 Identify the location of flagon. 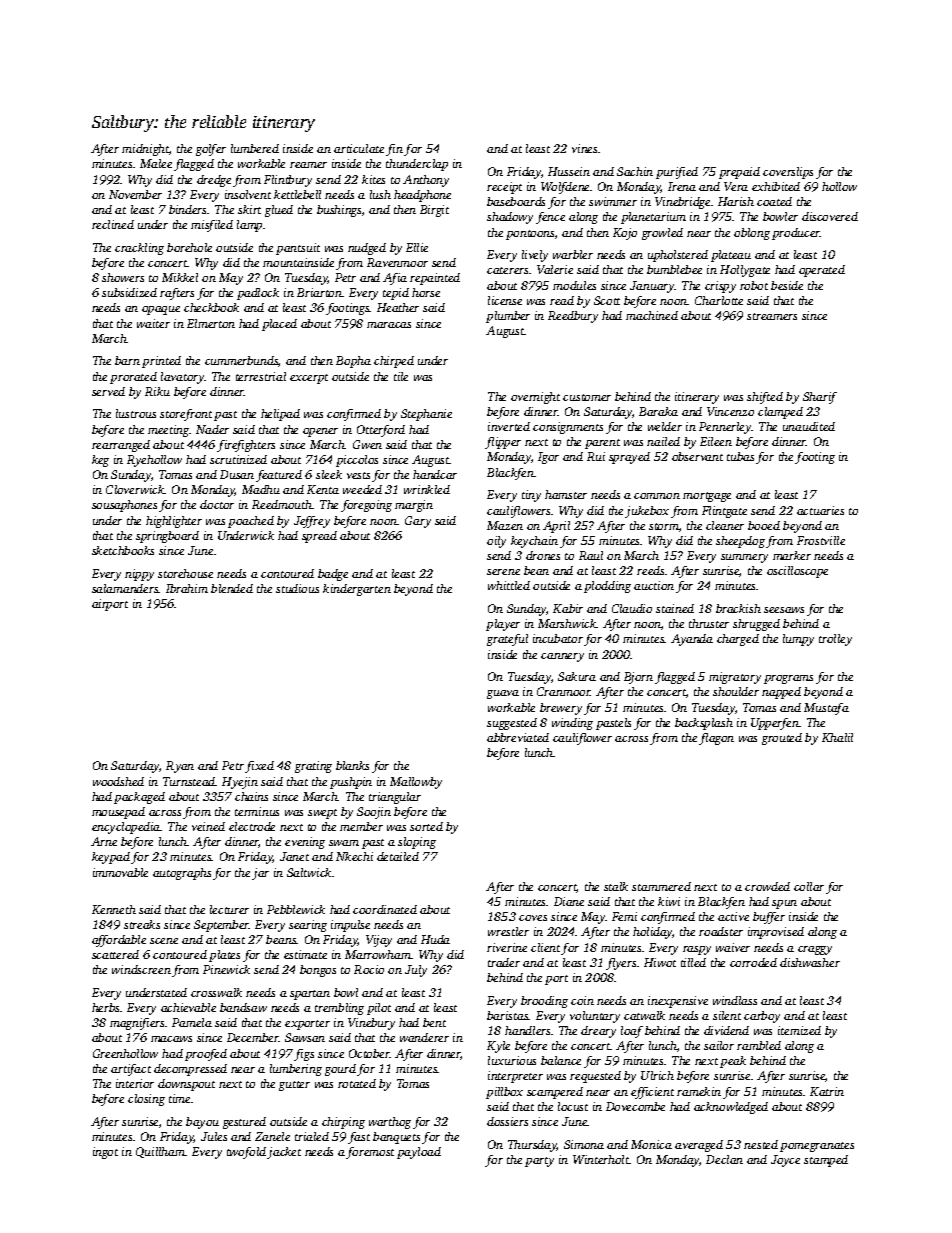
(716, 739).
